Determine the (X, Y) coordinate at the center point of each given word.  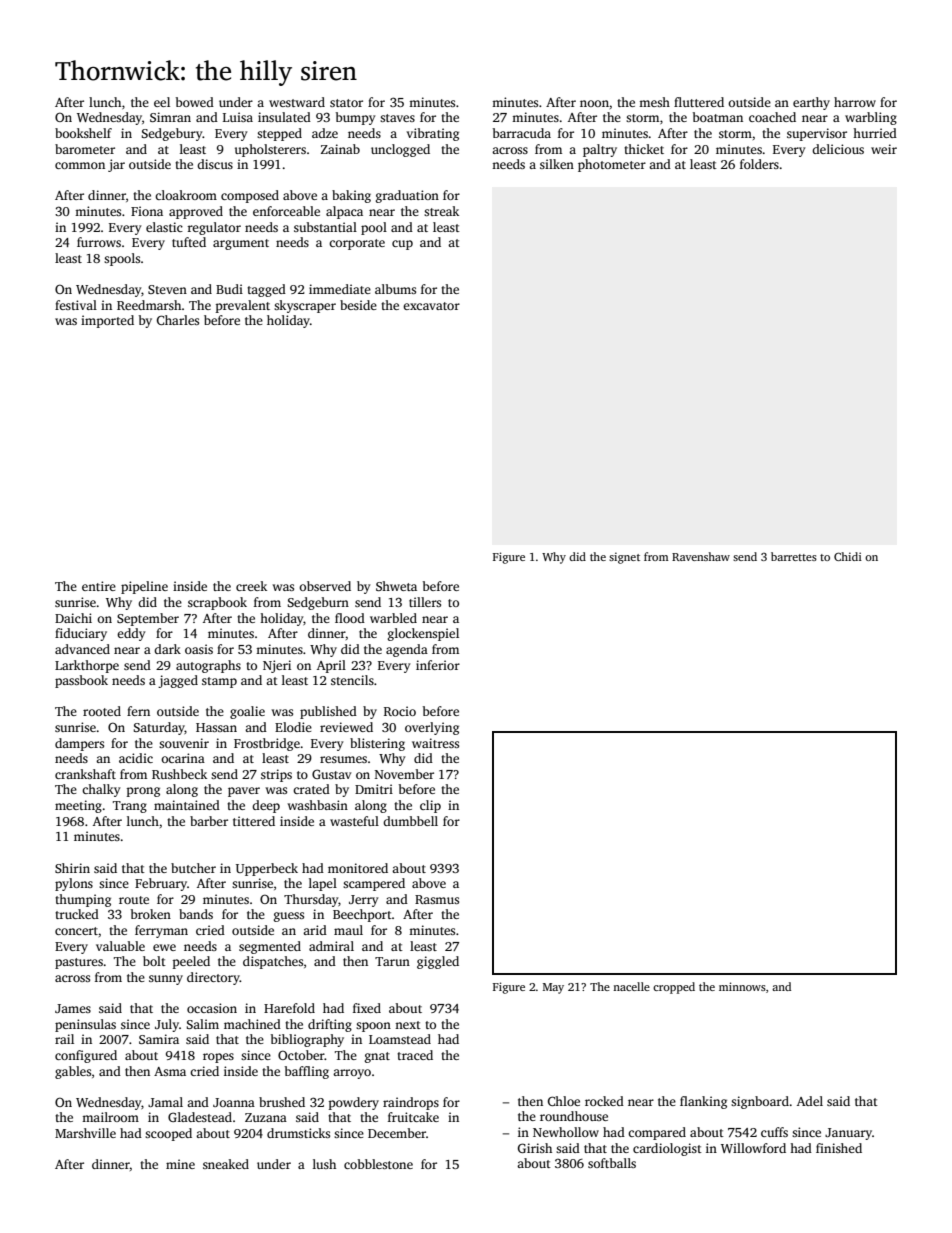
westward (297, 102)
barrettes (794, 556)
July (167, 1025)
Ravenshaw (701, 556)
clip (430, 806)
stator (346, 103)
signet (624, 558)
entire (99, 586)
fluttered (699, 102)
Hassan (216, 727)
